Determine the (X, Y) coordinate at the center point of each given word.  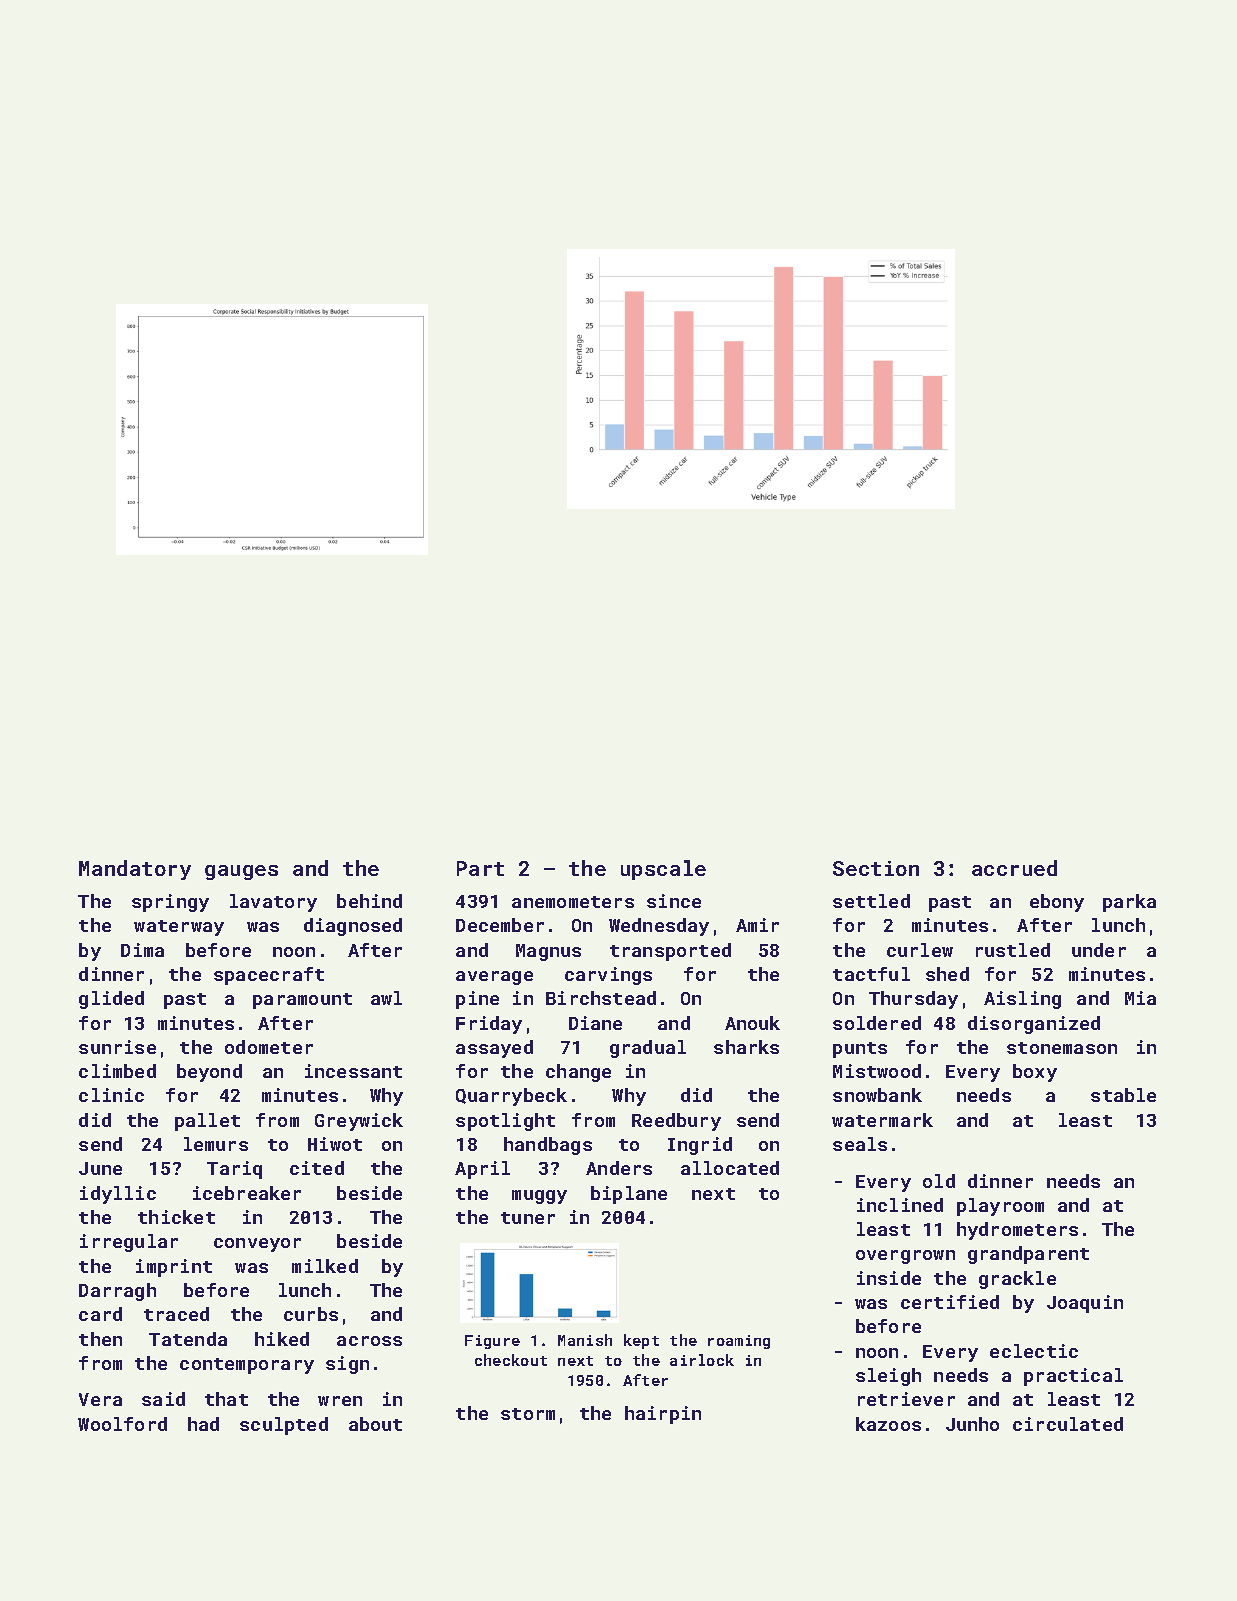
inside (889, 1278)
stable (1123, 1095)
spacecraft (269, 976)
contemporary (247, 1366)
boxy (1035, 1073)
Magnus (548, 952)
